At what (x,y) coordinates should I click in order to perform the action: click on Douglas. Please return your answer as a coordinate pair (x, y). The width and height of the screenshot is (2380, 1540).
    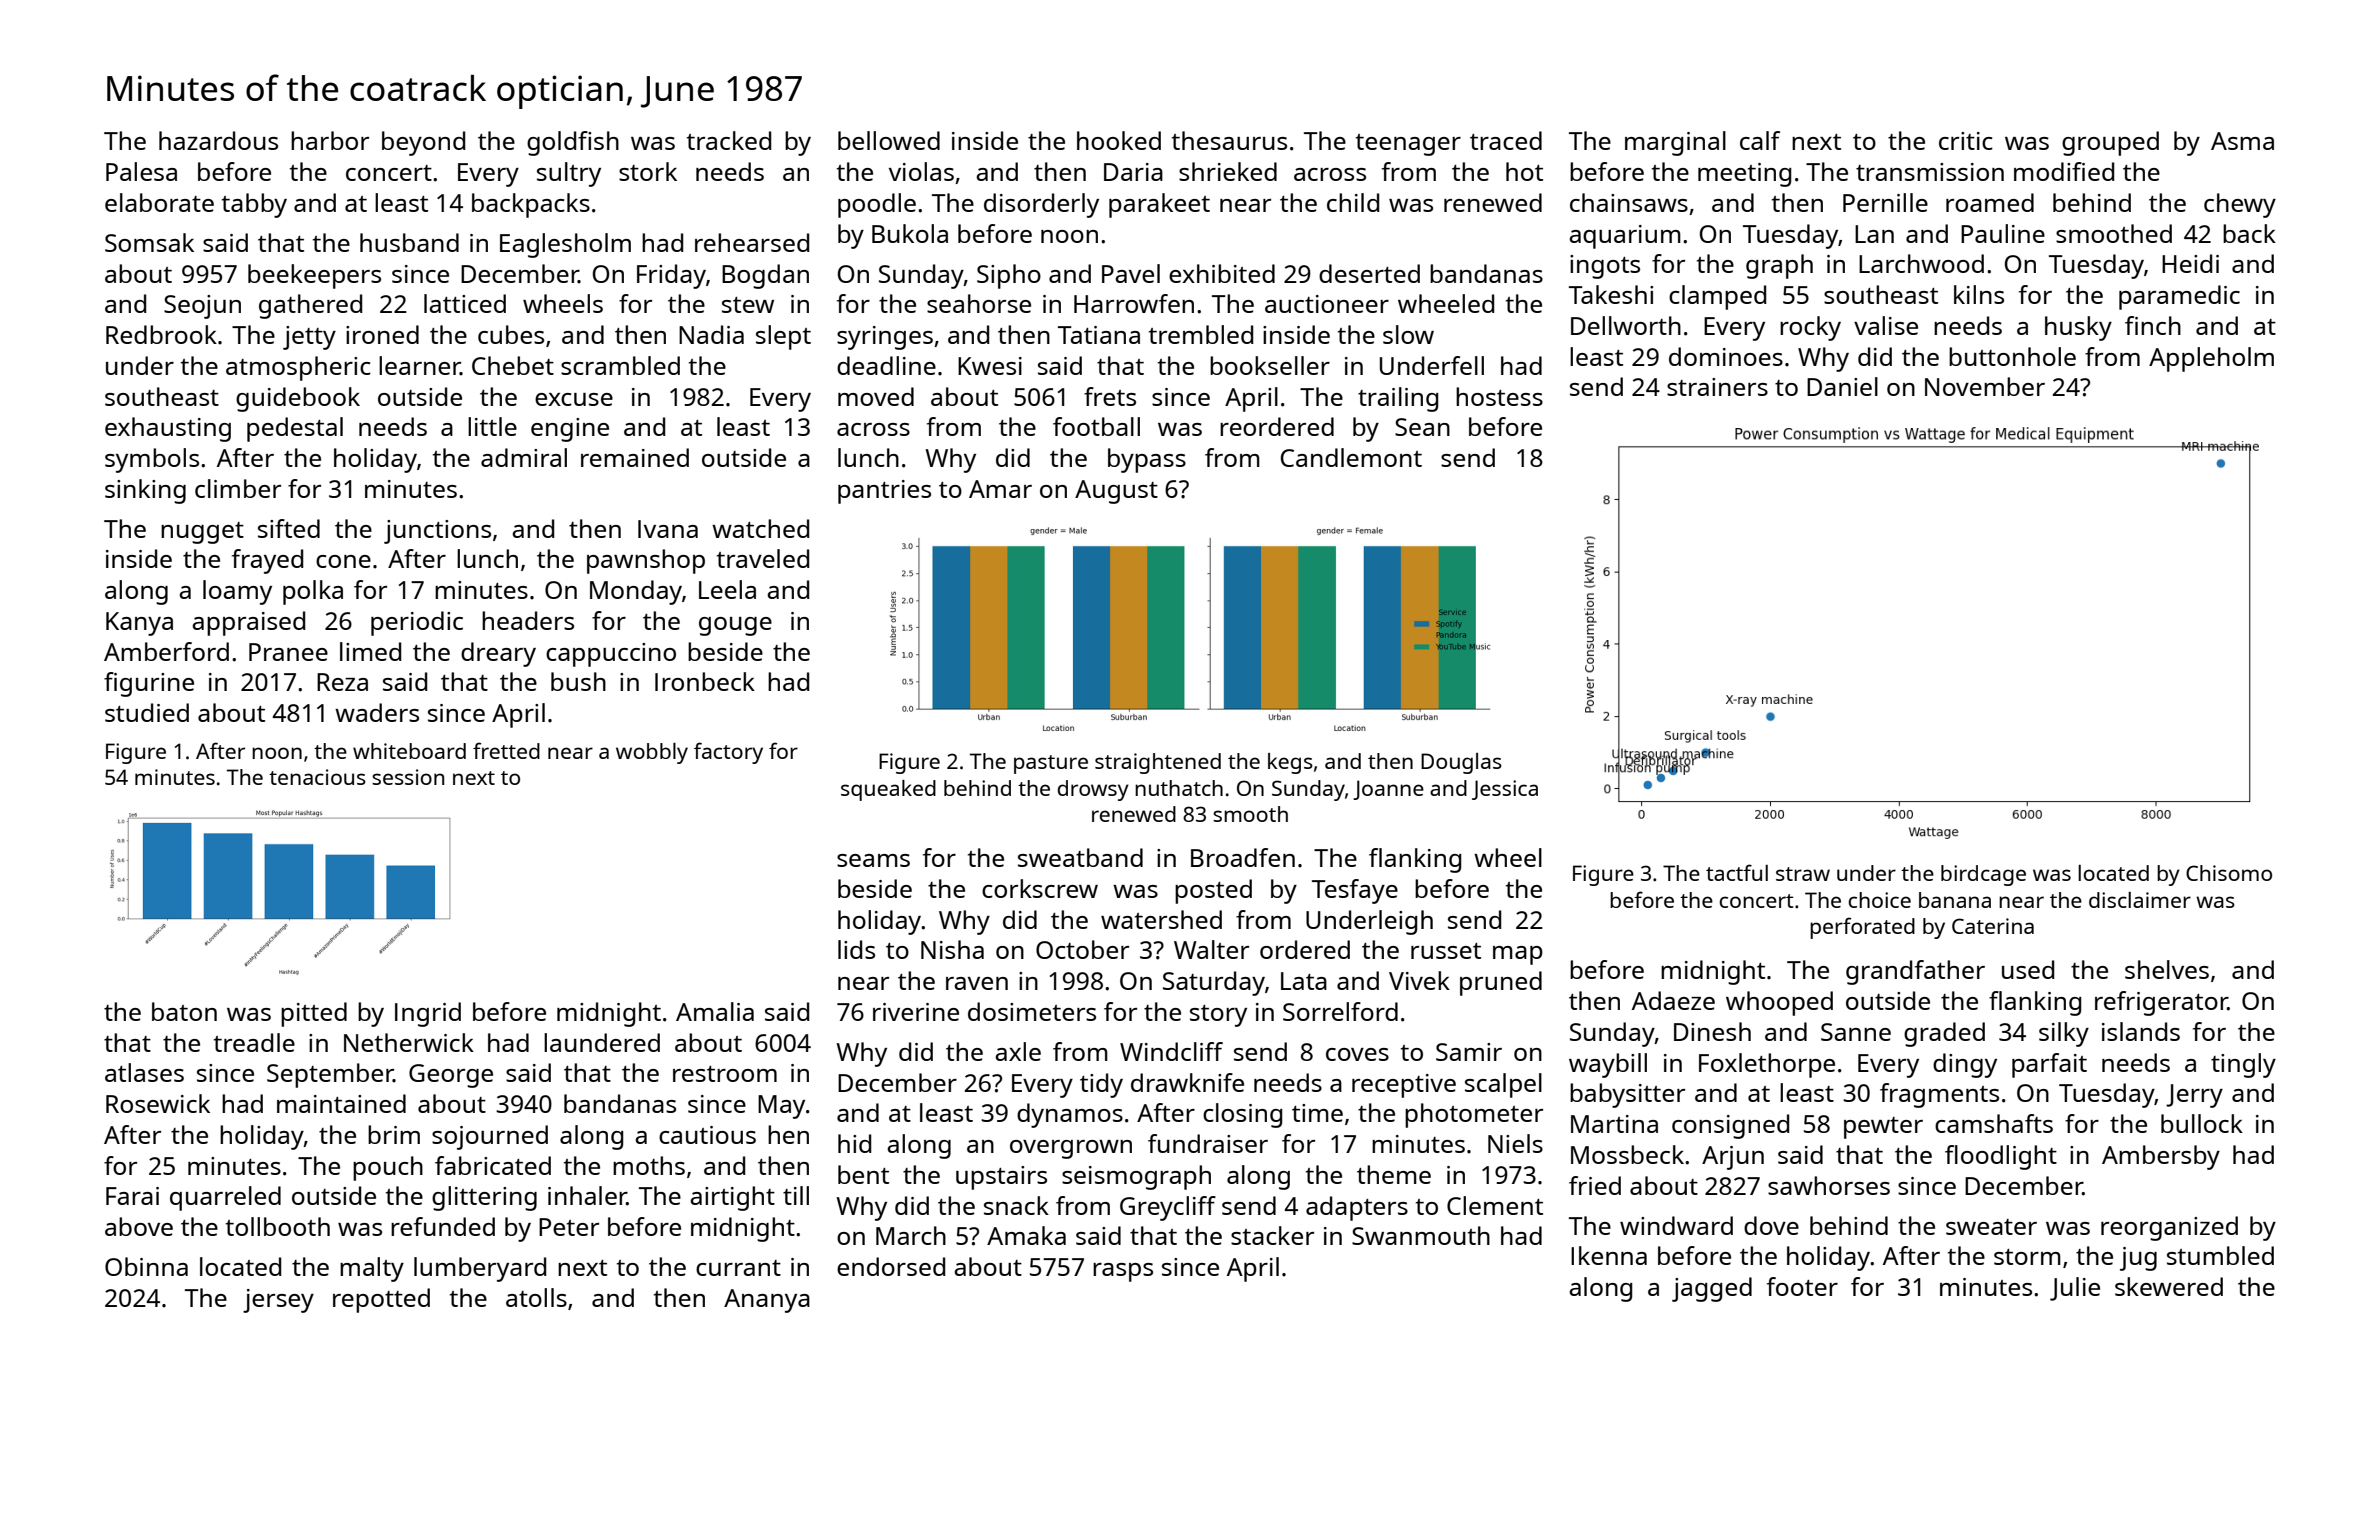
    Looking at the image, I should click on (1461, 763).
